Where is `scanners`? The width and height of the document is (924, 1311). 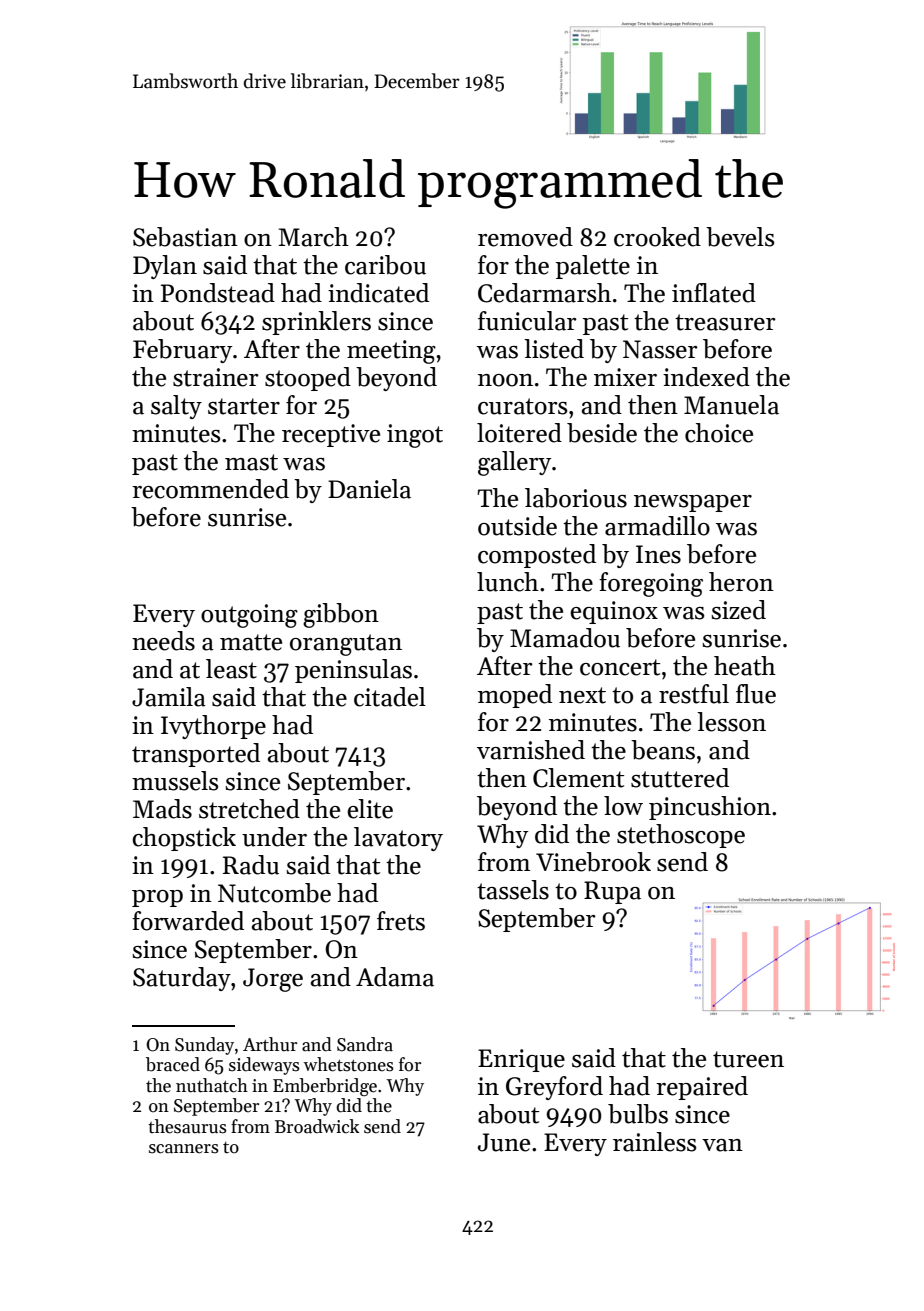
scanners is located at coordinates (184, 1149).
